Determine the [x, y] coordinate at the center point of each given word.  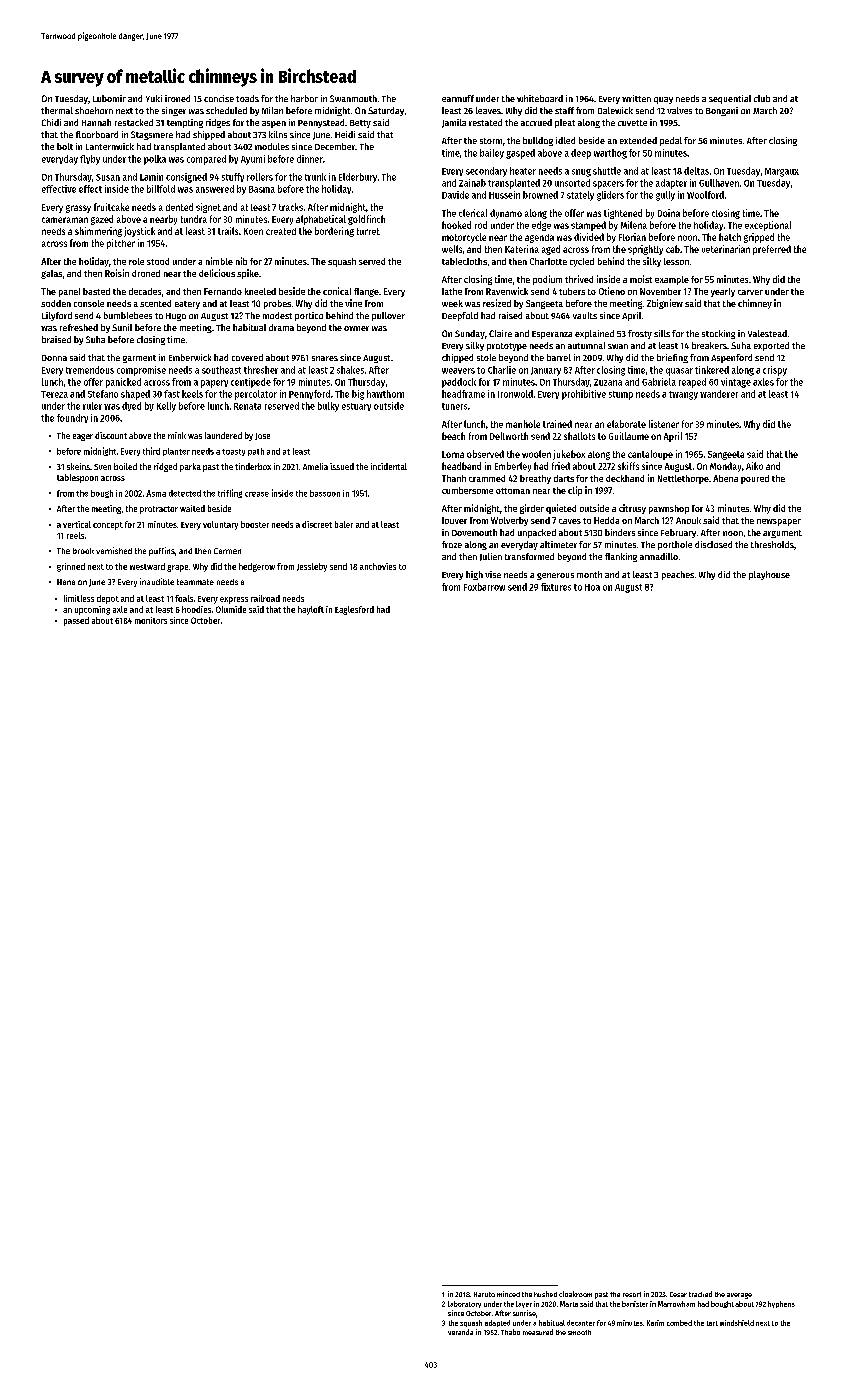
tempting [185, 123]
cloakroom [575, 1294]
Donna [54, 358]
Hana [66, 582]
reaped [692, 383]
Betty [360, 124]
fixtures [556, 587]
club [762, 98]
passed [76, 621]
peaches [678, 575]
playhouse [769, 575]
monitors [151, 620]
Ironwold [515, 394]
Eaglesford [354, 610]
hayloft [311, 610]
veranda [460, 1332]
